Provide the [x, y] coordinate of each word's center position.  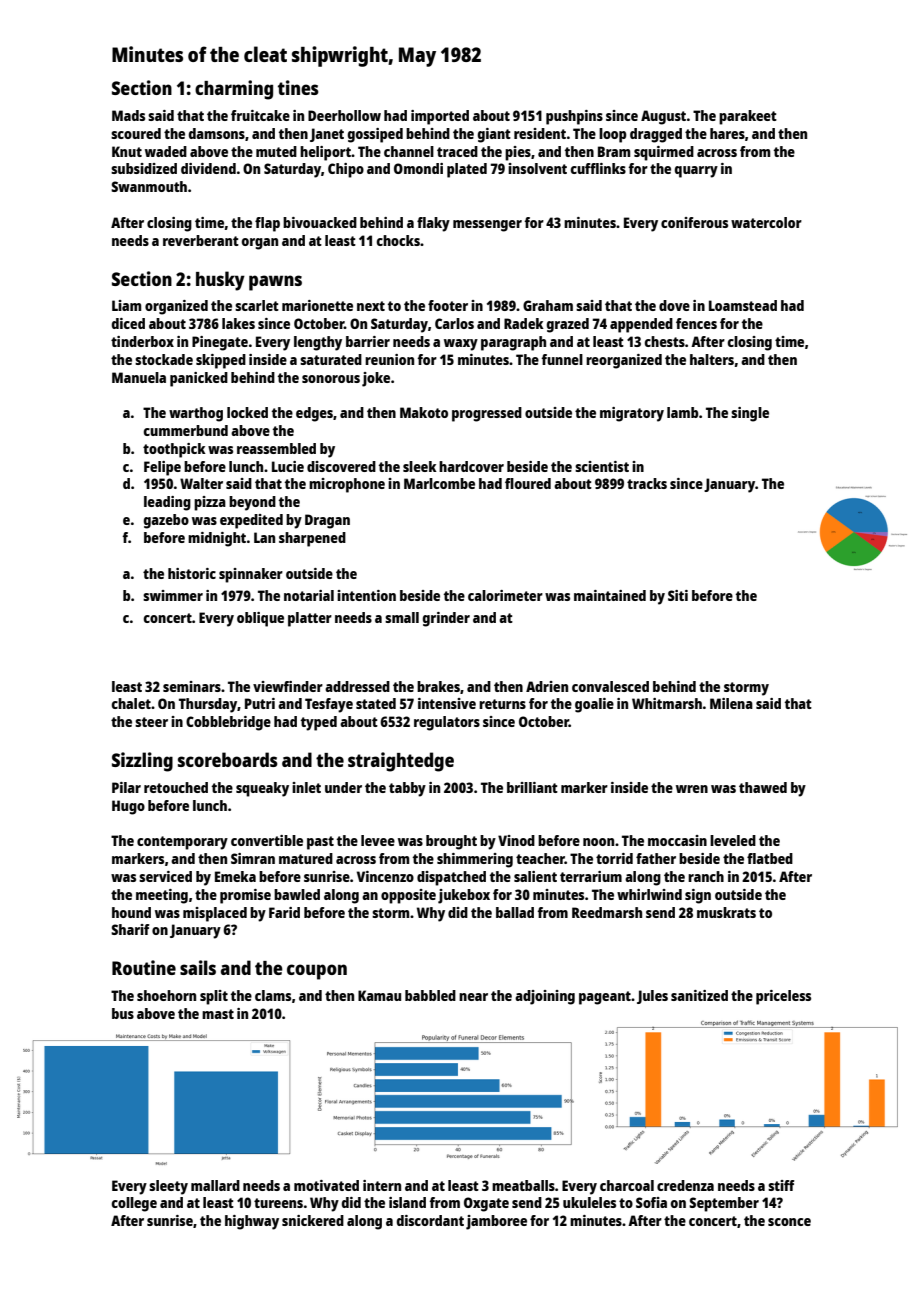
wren [692, 789]
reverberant [201, 240]
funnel [562, 359]
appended [641, 325]
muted [276, 151]
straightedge [401, 762]
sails [198, 967]
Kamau [379, 995]
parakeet [748, 117]
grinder [446, 619]
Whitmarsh [667, 703]
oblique [260, 619]
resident [540, 133]
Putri [260, 703]
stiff [781, 1185]
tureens [278, 1203]
